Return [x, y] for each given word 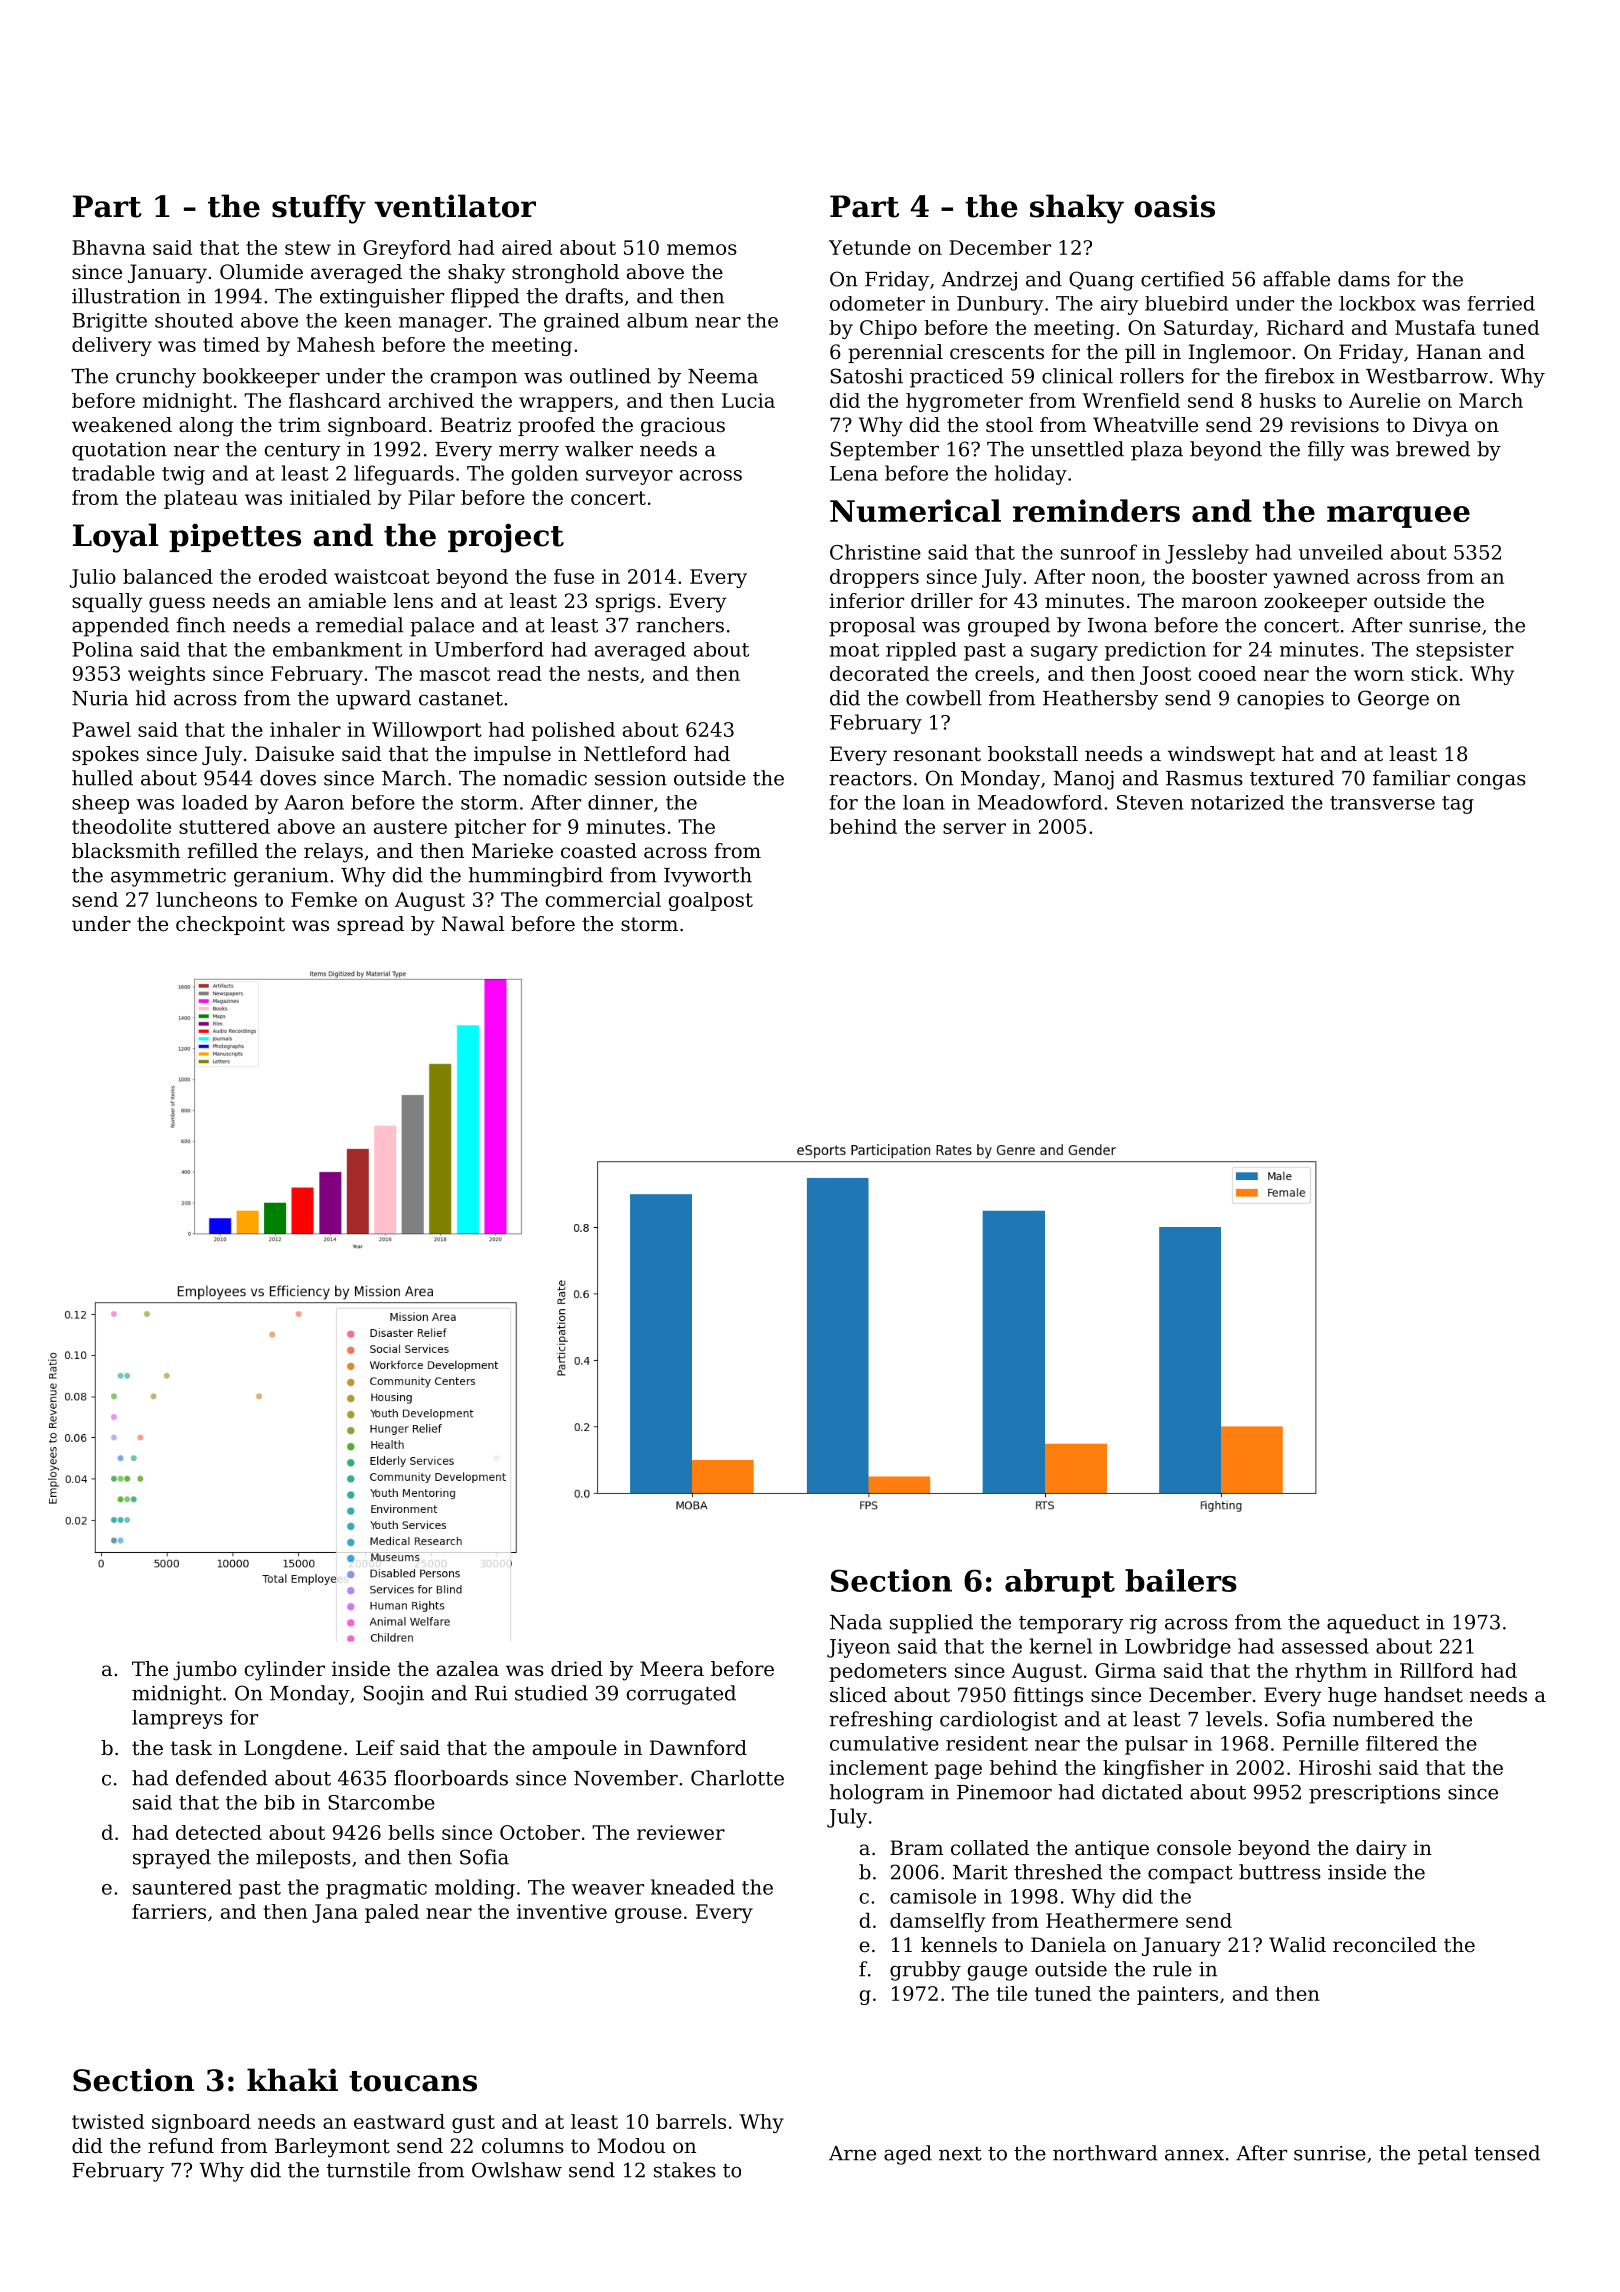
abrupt [1060, 1583]
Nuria [100, 698]
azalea [468, 1669]
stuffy [319, 209]
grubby [925, 1971]
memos [702, 249]
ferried [1501, 303]
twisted [108, 2121]
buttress [1280, 1872]
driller [942, 601]
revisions [1335, 425]
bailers [1181, 1580]
